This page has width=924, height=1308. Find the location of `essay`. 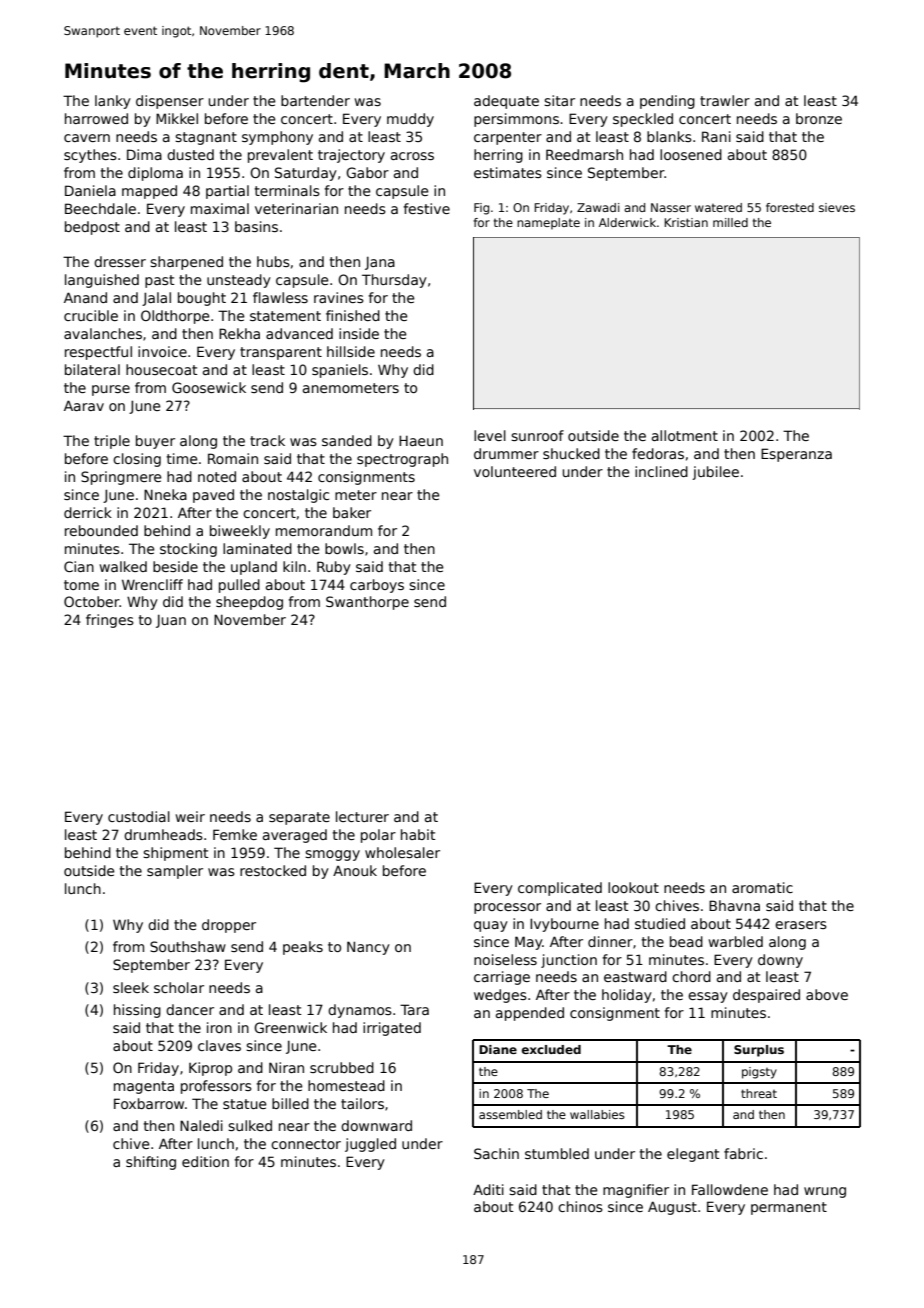

essay is located at coordinates (708, 997).
